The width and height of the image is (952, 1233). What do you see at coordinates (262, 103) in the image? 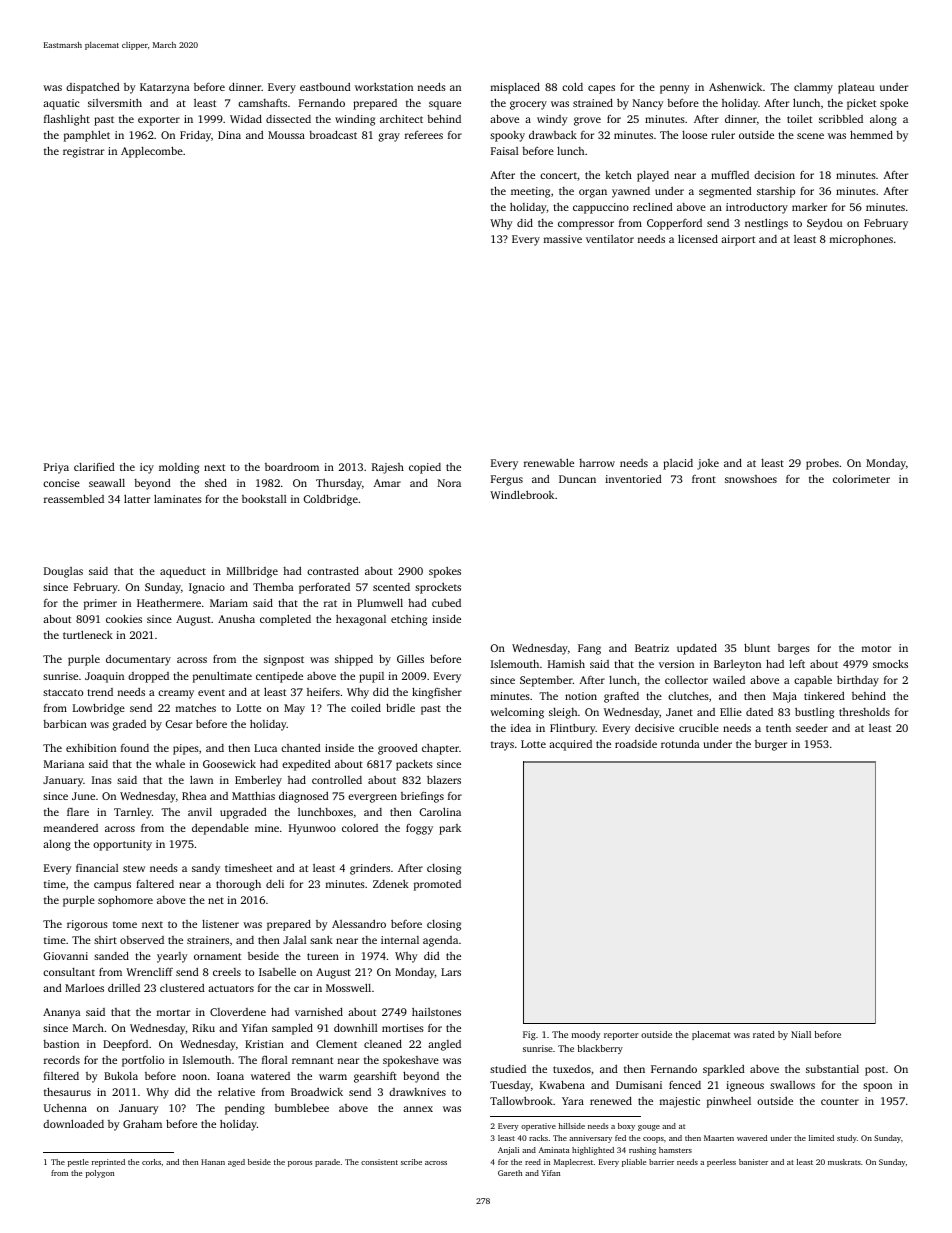
I see `camshafts` at bounding box center [262, 103].
